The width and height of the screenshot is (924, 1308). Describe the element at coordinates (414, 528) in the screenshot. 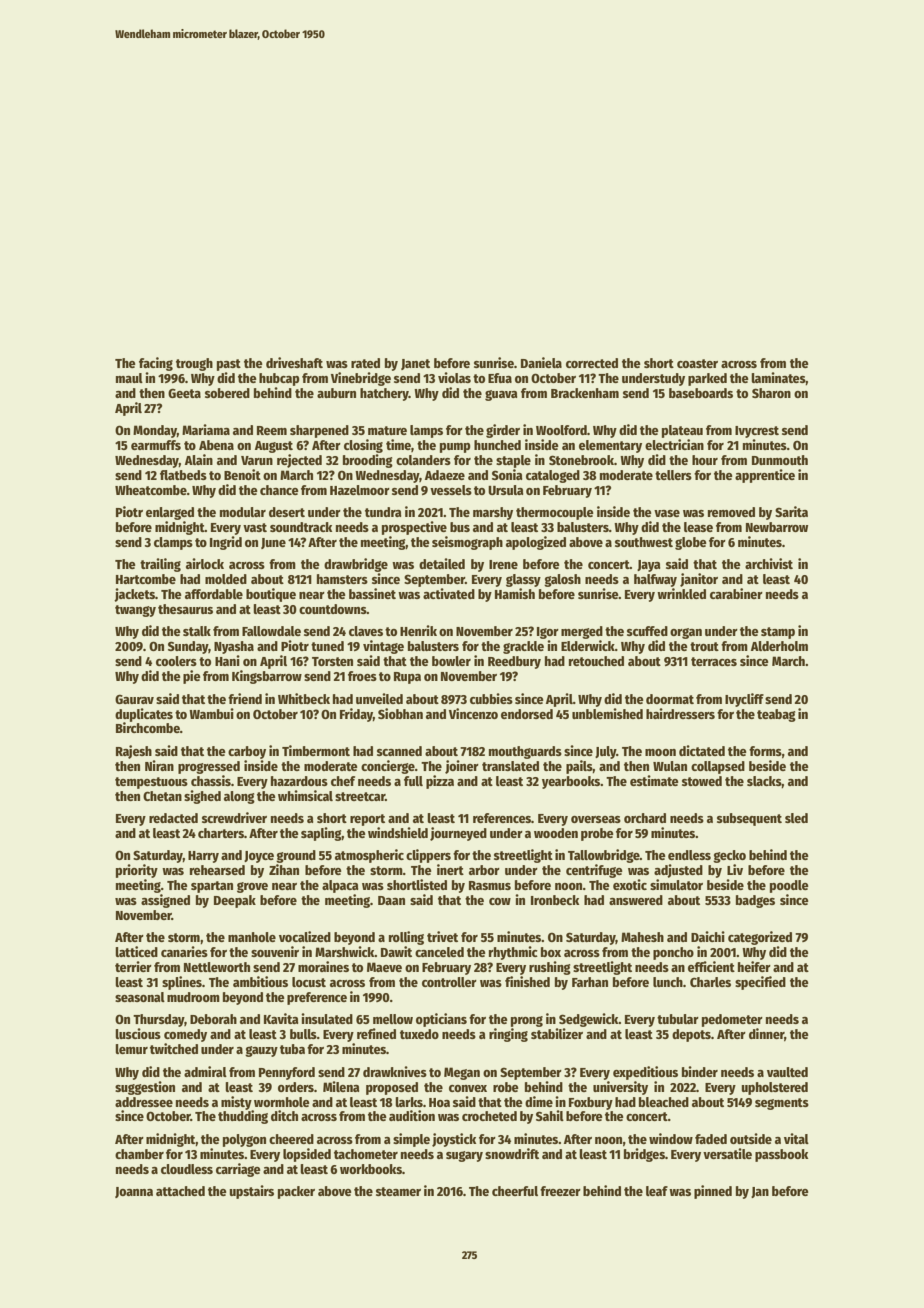

I see `prospective` at that location.
